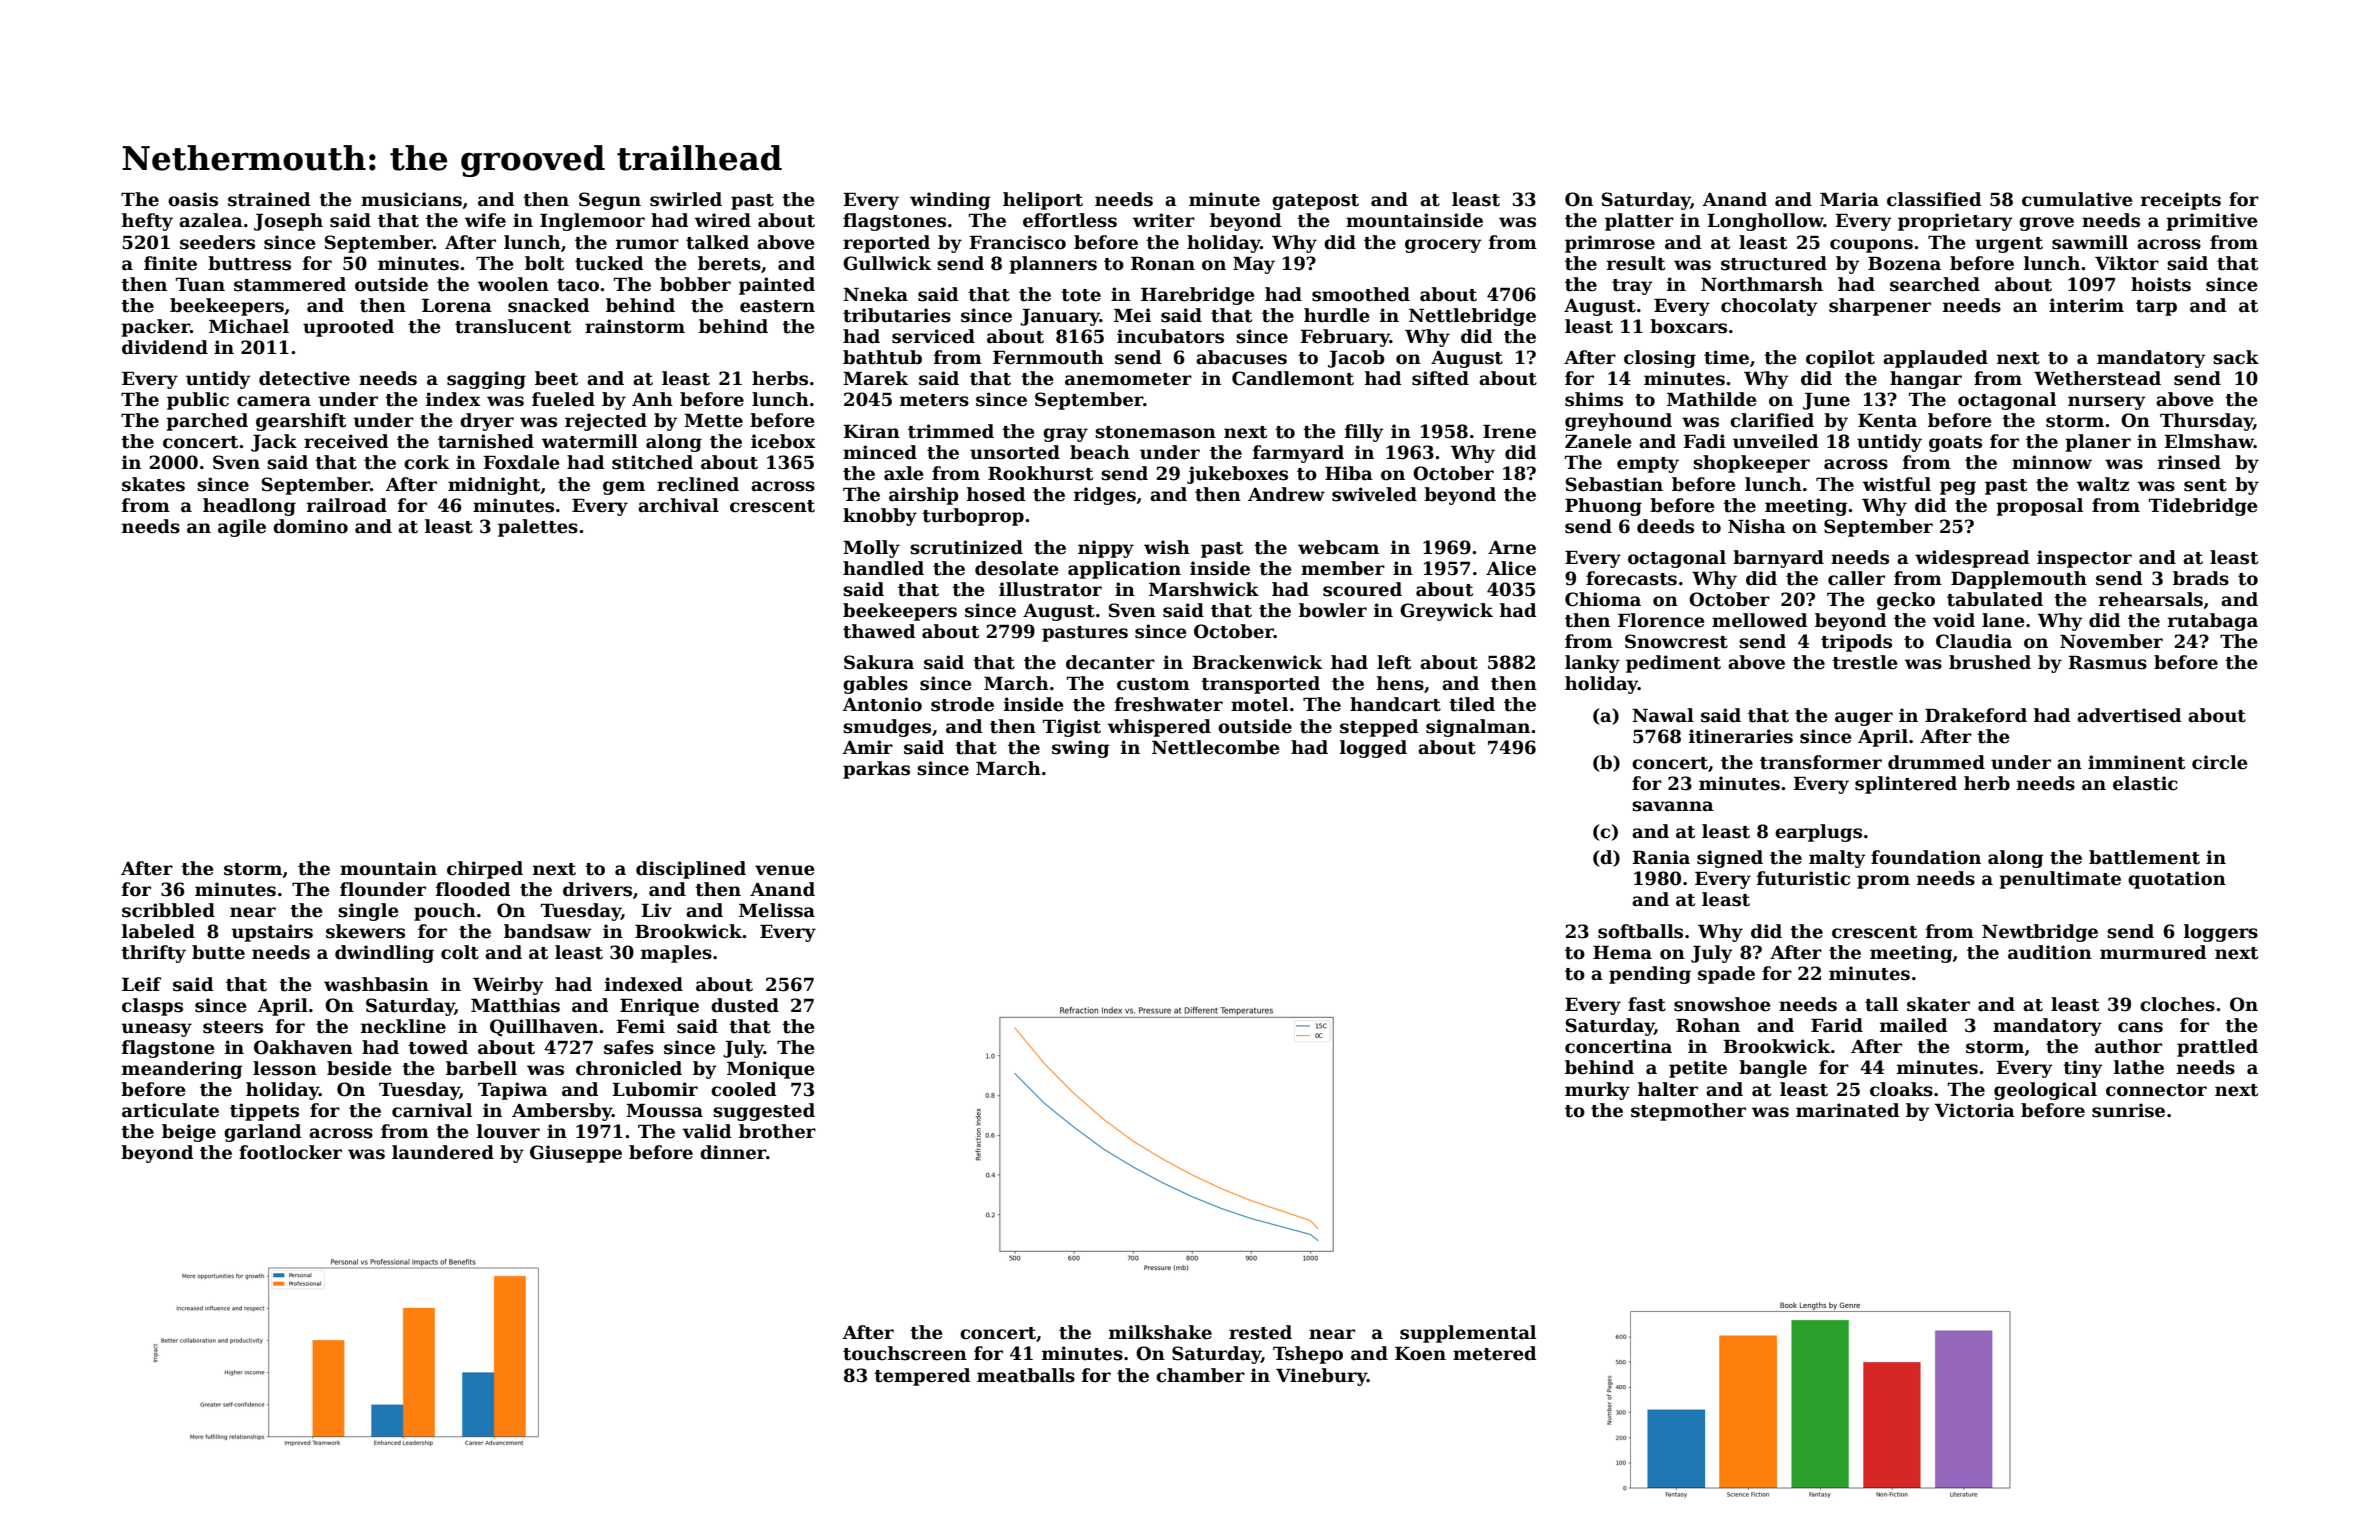 The height and width of the screenshot is (1540, 2380). What do you see at coordinates (2139, 1067) in the screenshot?
I see `lathe` at bounding box center [2139, 1067].
